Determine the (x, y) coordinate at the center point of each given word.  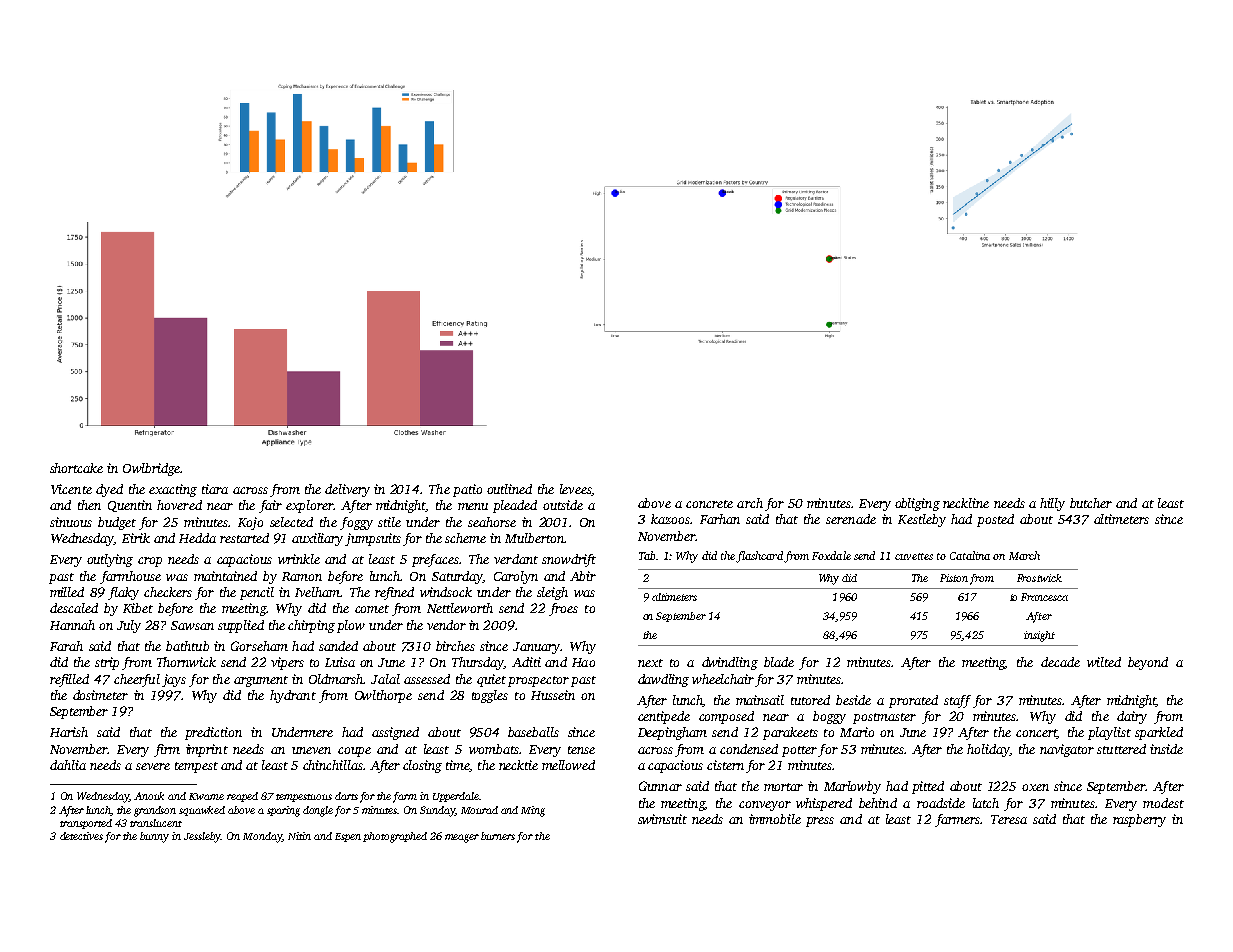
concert (1036, 734)
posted (995, 520)
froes (563, 609)
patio (467, 490)
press (820, 822)
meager (462, 838)
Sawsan (192, 625)
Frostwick (1039, 578)
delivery (347, 490)
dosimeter (100, 695)
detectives (81, 836)
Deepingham (672, 733)
